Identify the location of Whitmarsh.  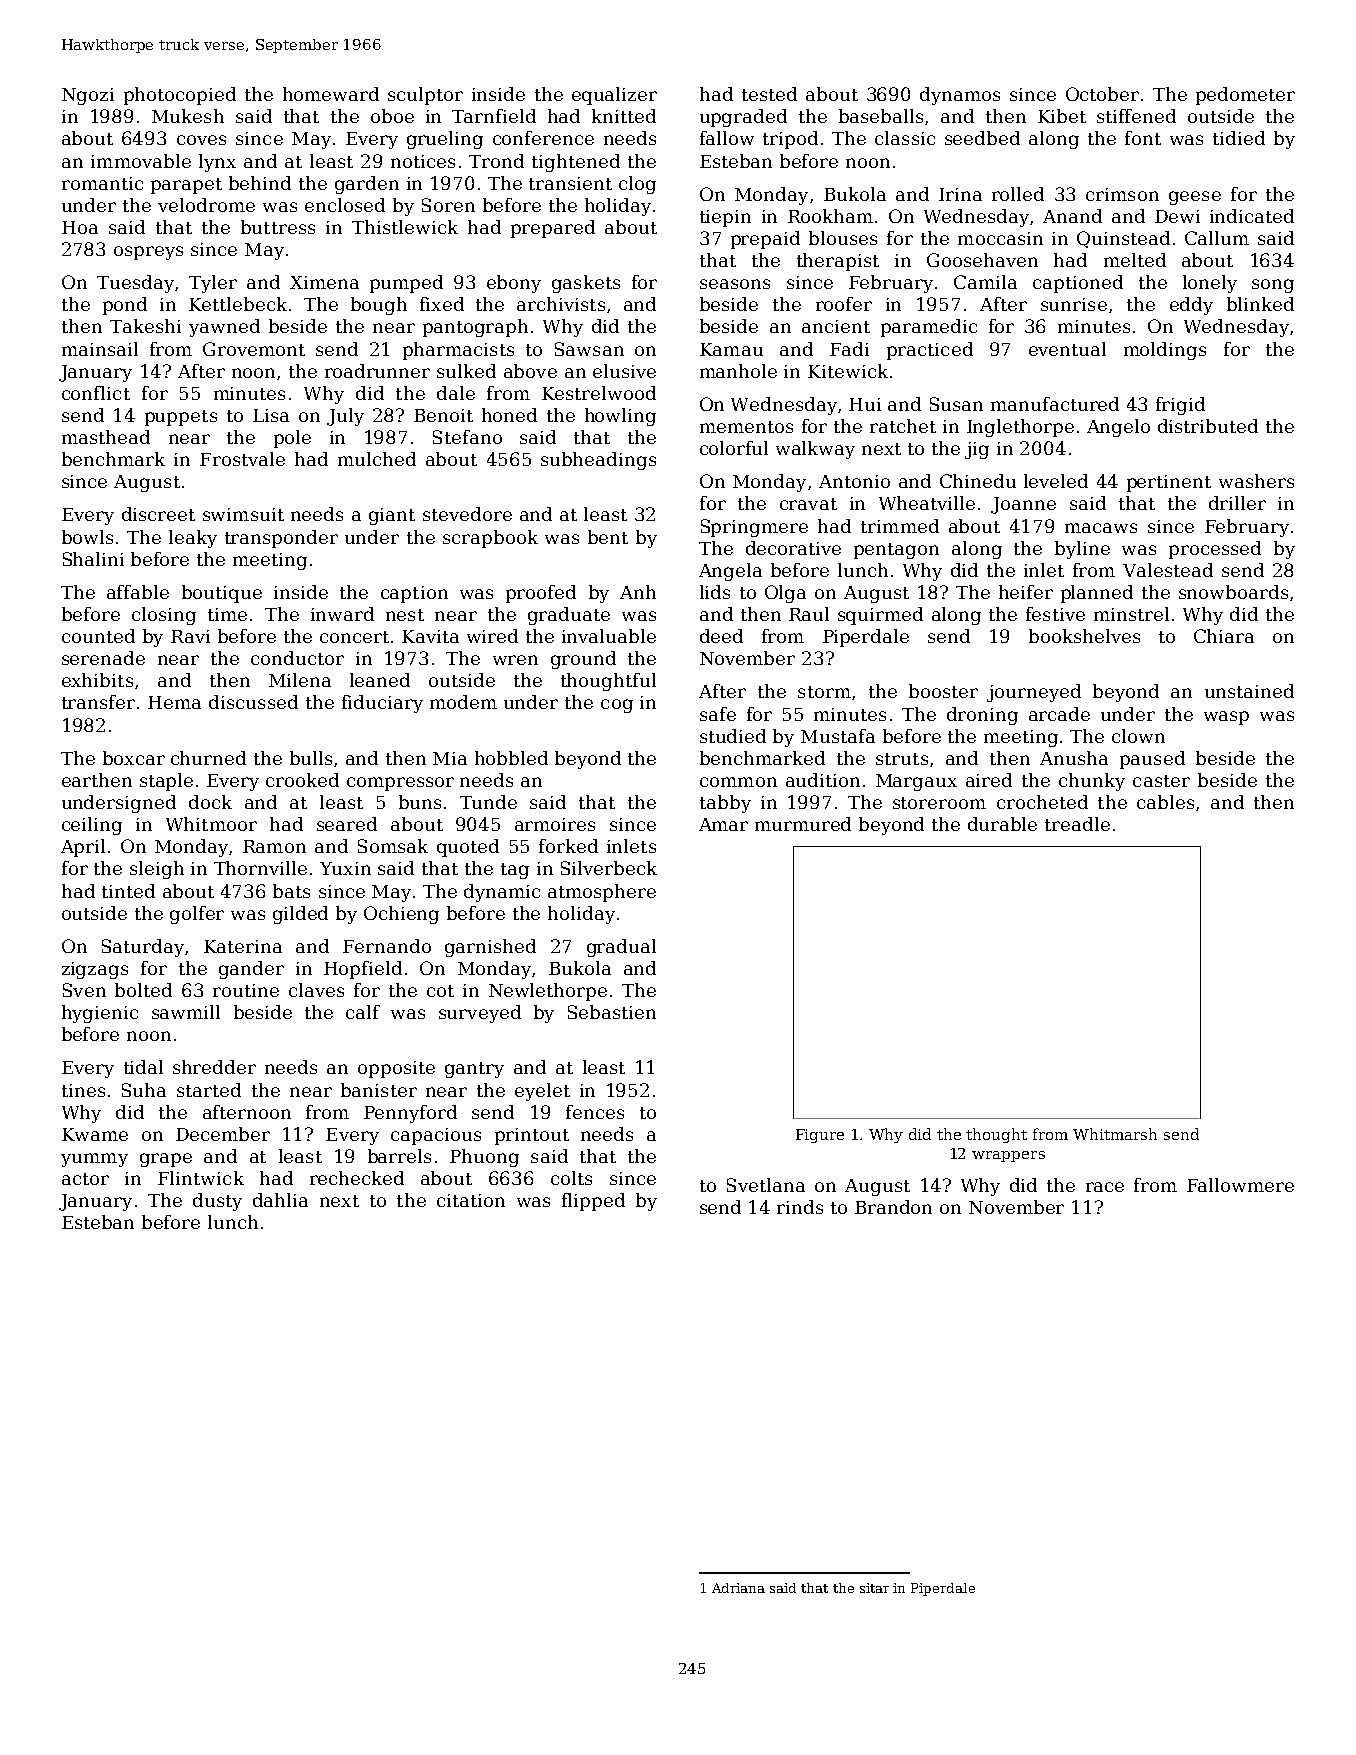
(1115, 1134).
